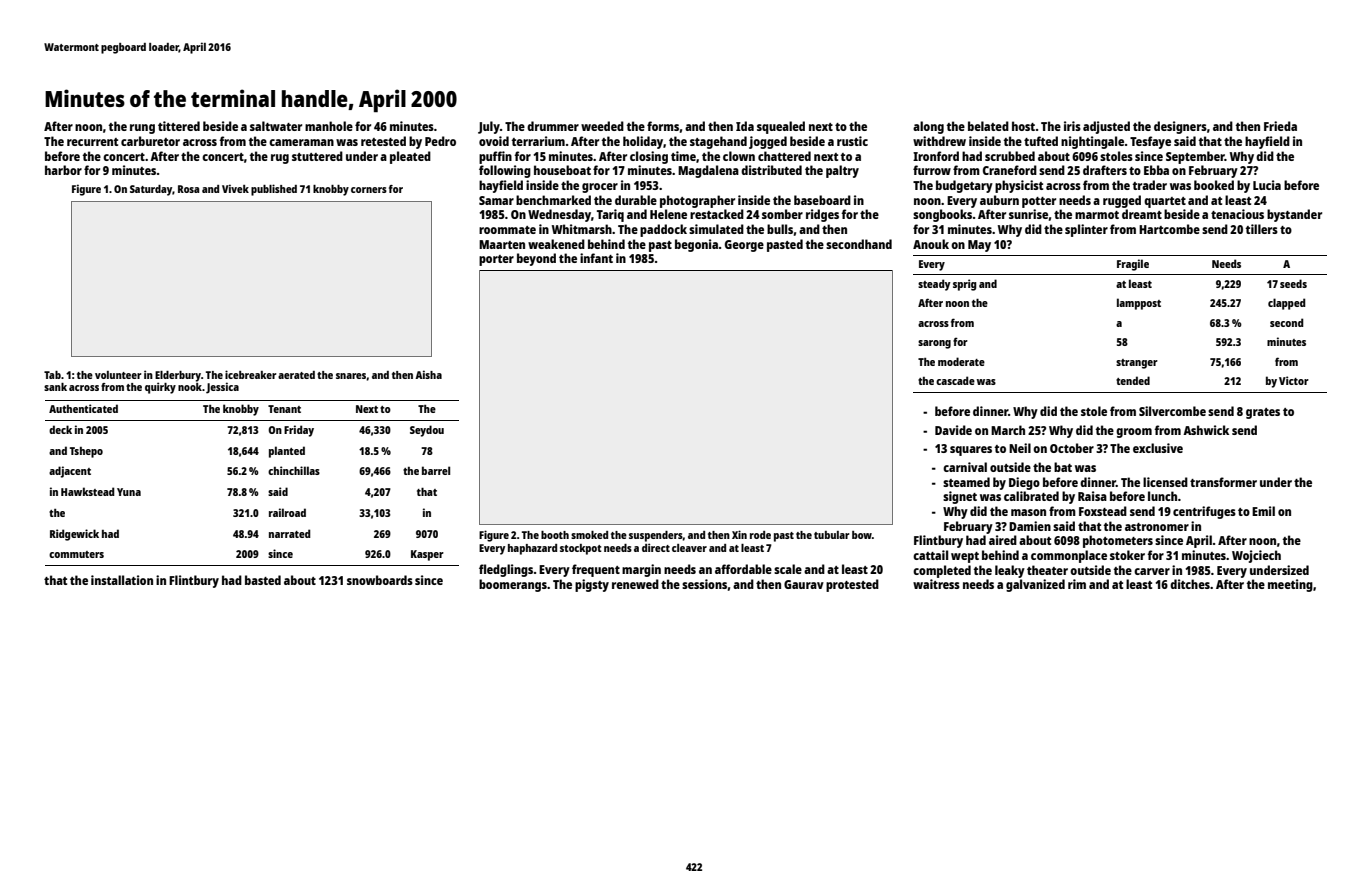 This screenshot has width=1372, height=887. What do you see at coordinates (122, 580) in the screenshot?
I see `installation` at bounding box center [122, 580].
